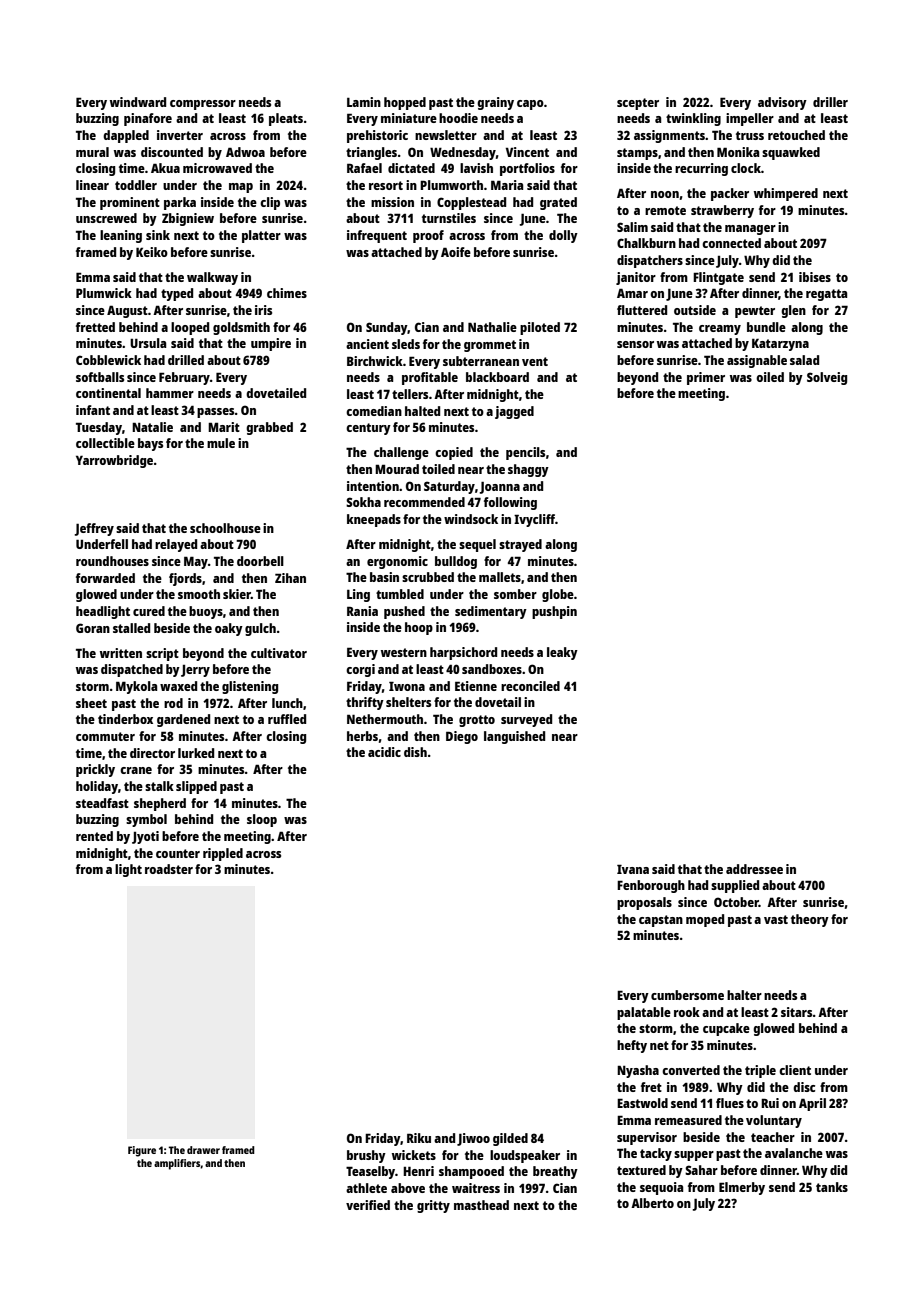  What do you see at coordinates (832, 1187) in the image?
I see `tanks` at bounding box center [832, 1187].
